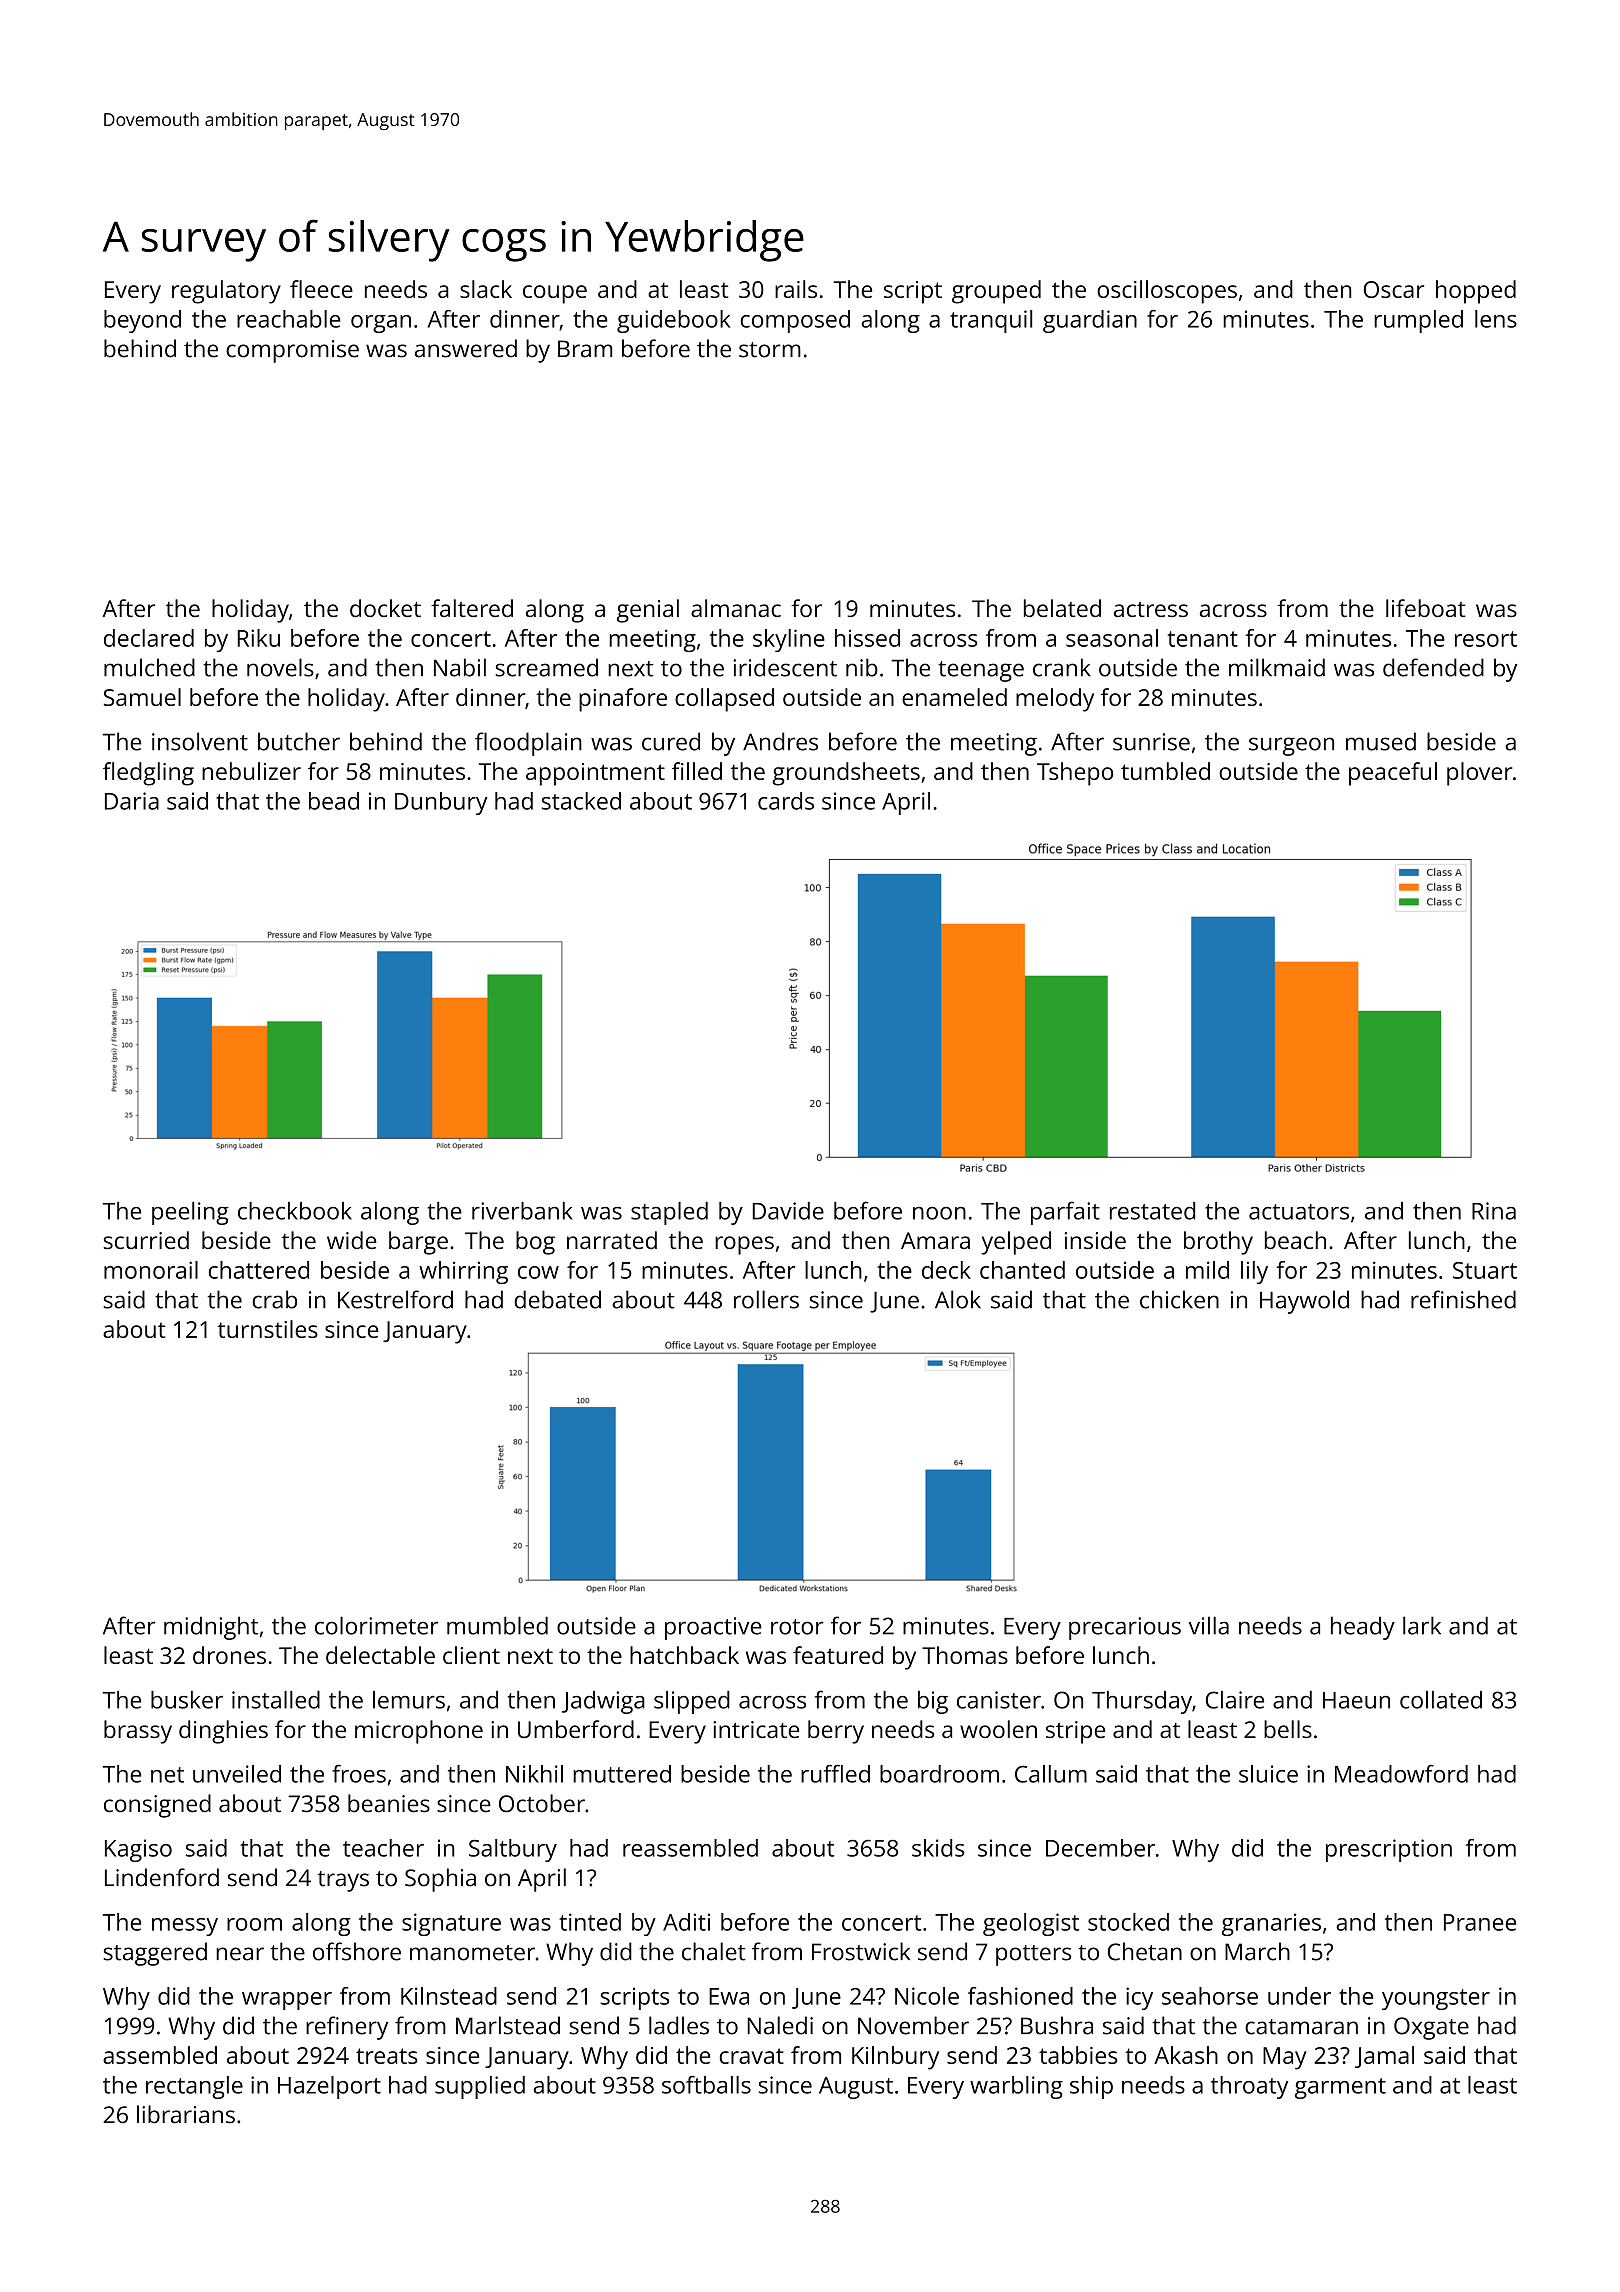  What do you see at coordinates (226, 292) in the screenshot?
I see `regulatory` at bounding box center [226, 292].
